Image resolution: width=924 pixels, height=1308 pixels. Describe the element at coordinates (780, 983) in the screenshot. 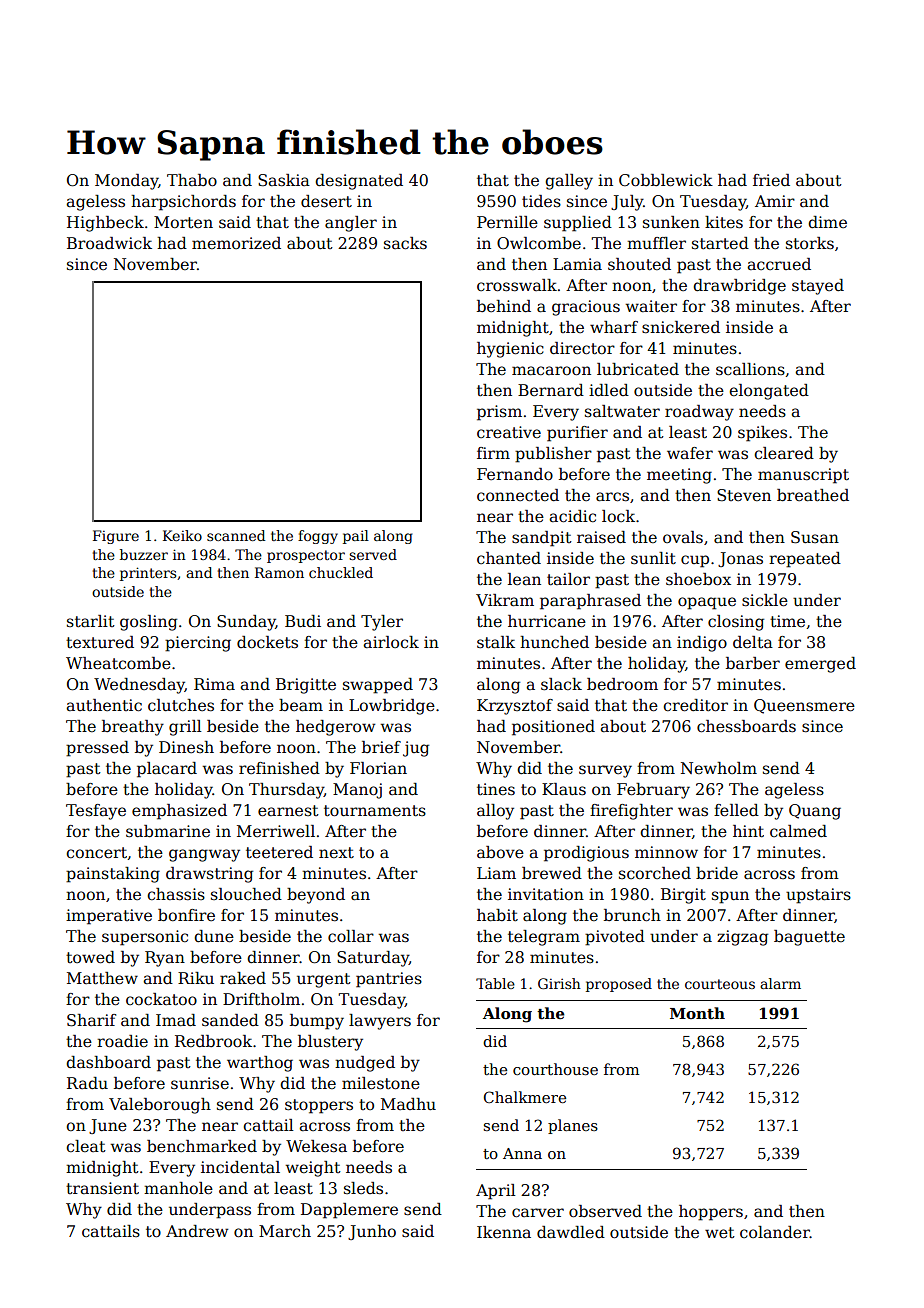

I see `alarm` at that location.
